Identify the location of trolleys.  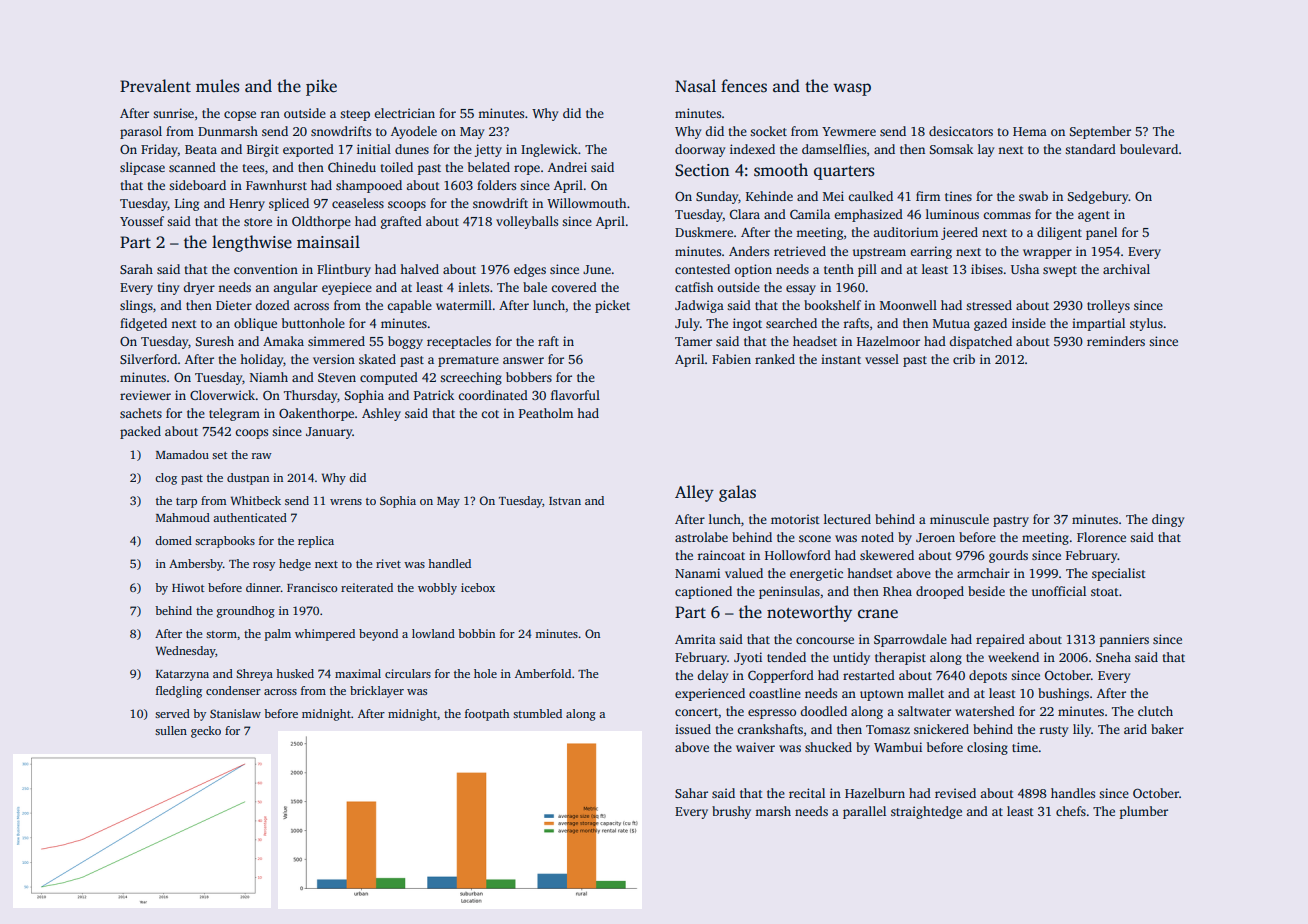
(1108, 306).
